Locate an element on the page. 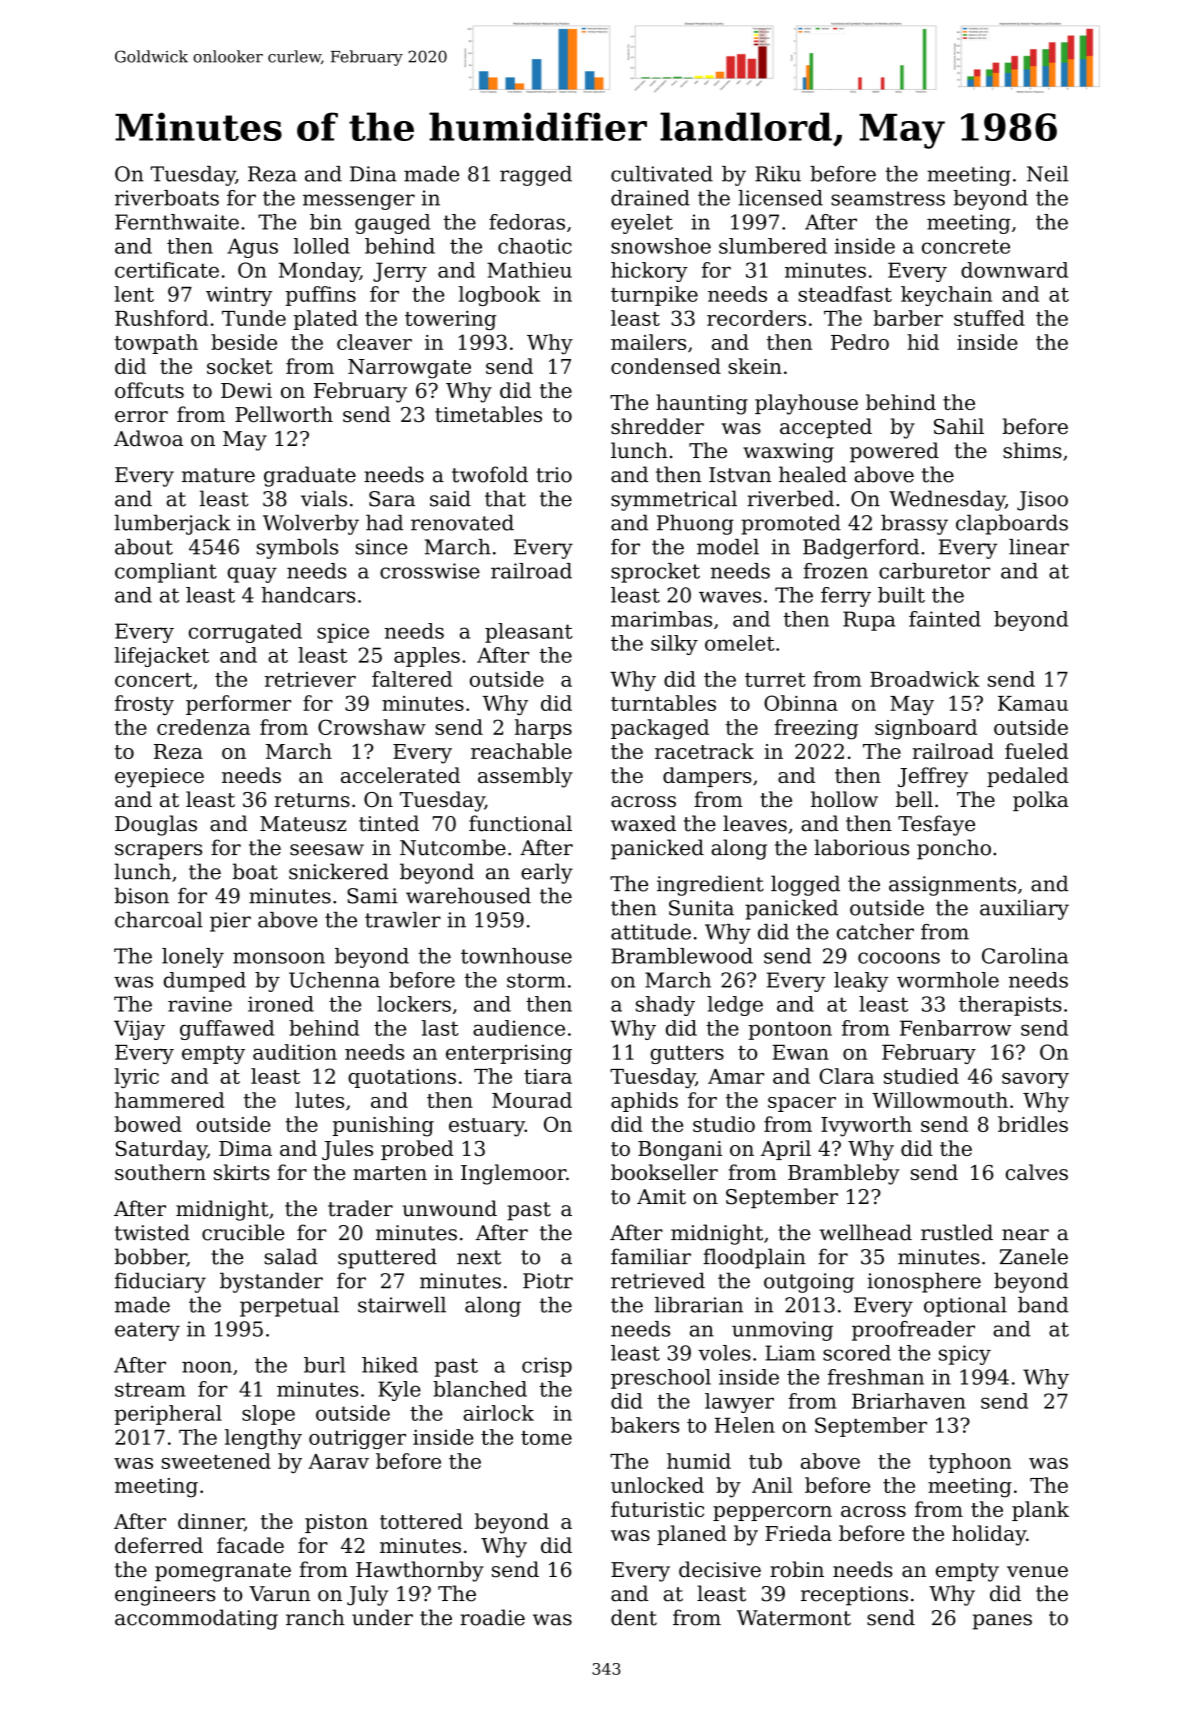 The width and height of the image is (1183, 1713). ingredient is located at coordinates (710, 885).
